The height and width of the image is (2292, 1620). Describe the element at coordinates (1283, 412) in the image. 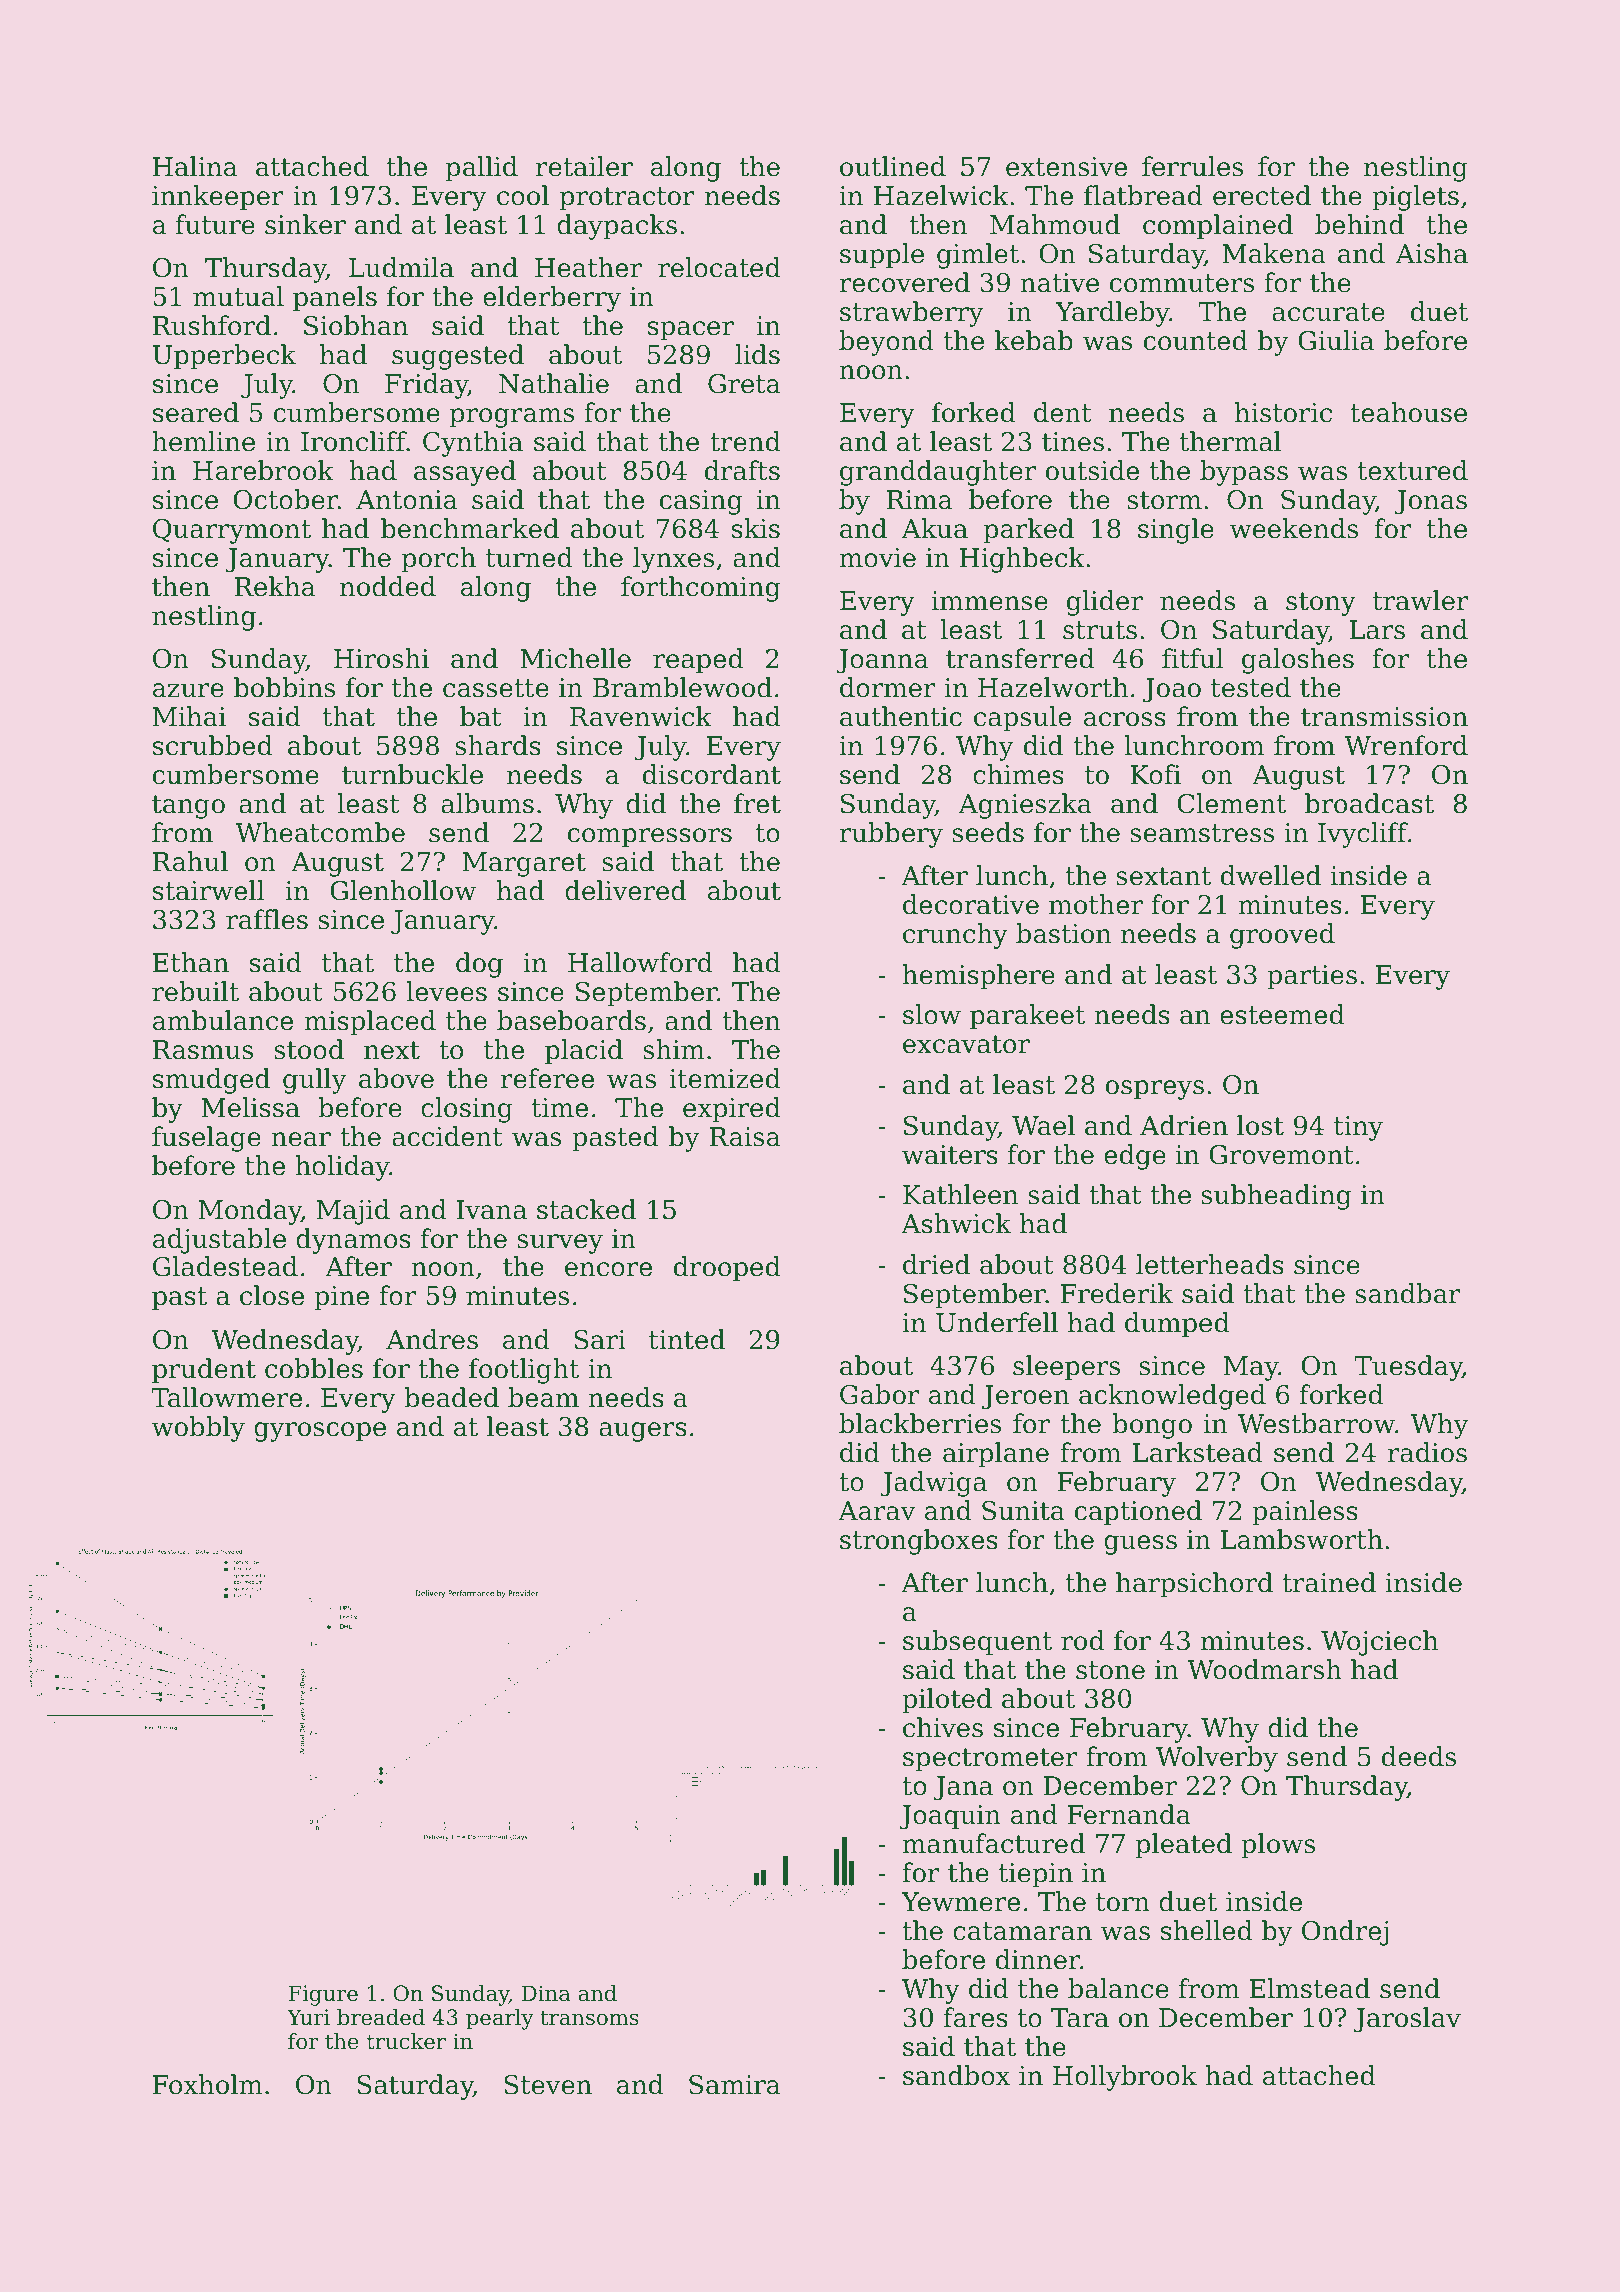

I see `historic` at that location.
